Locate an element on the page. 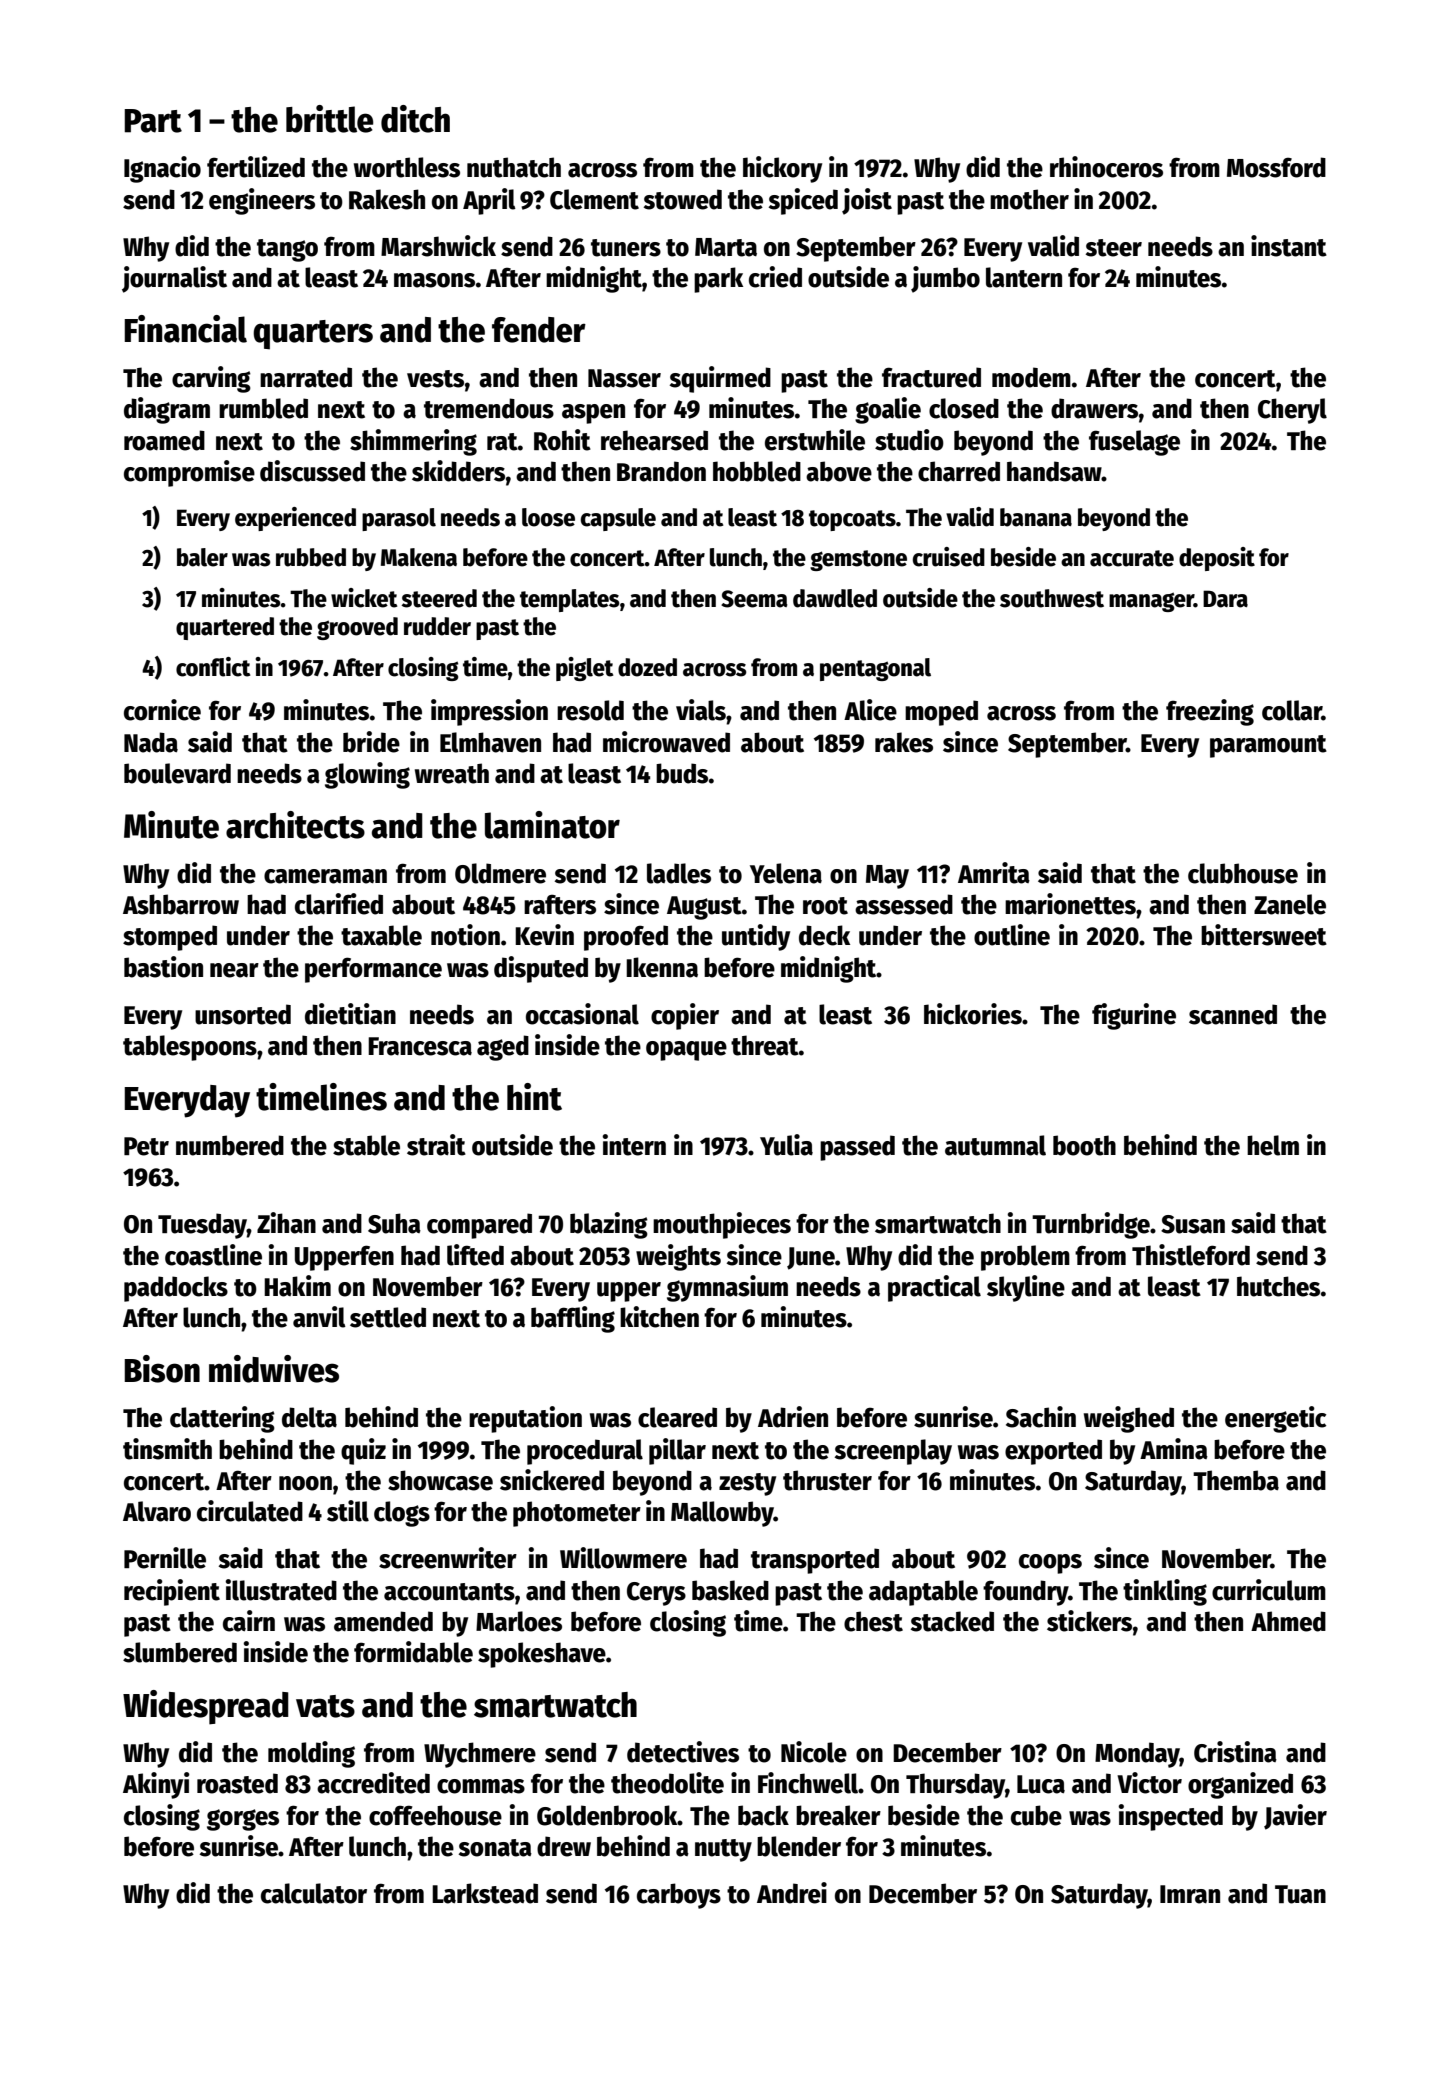  curriculum is located at coordinates (1269, 1590).
